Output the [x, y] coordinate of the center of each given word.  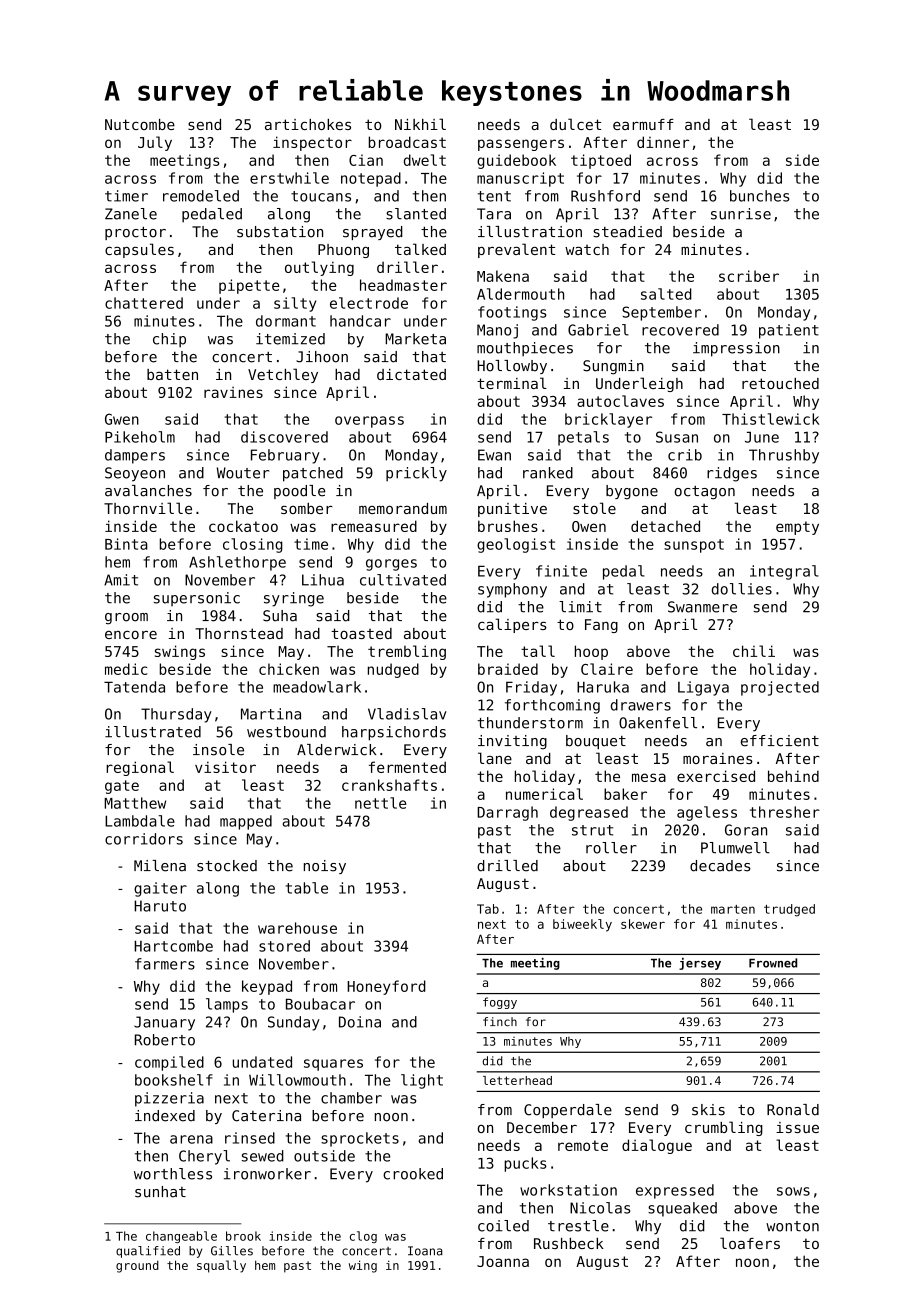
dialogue [657, 1146]
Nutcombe [140, 124]
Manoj [497, 331]
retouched [780, 383]
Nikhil [420, 124]
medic [126, 669]
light [422, 1081]
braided [508, 669]
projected [780, 688]
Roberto [165, 1040]
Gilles [232, 1251]
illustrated [153, 732]
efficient [780, 741]
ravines [233, 392]
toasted [361, 633]
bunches [759, 196]
